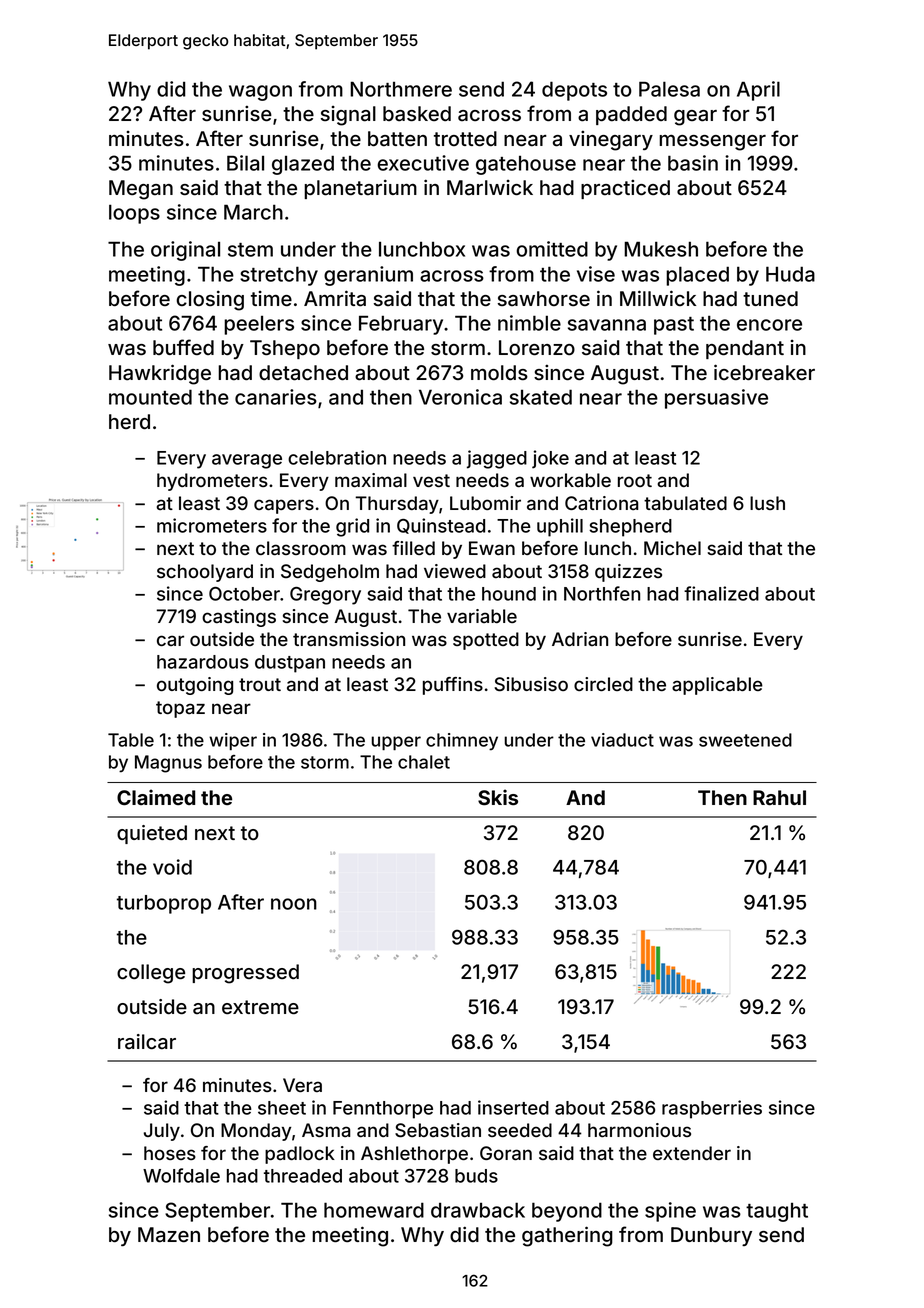 This screenshot has height=1308, width=924. What do you see at coordinates (712, 1109) in the screenshot?
I see `raspberries` at bounding box center [712, 1109].
